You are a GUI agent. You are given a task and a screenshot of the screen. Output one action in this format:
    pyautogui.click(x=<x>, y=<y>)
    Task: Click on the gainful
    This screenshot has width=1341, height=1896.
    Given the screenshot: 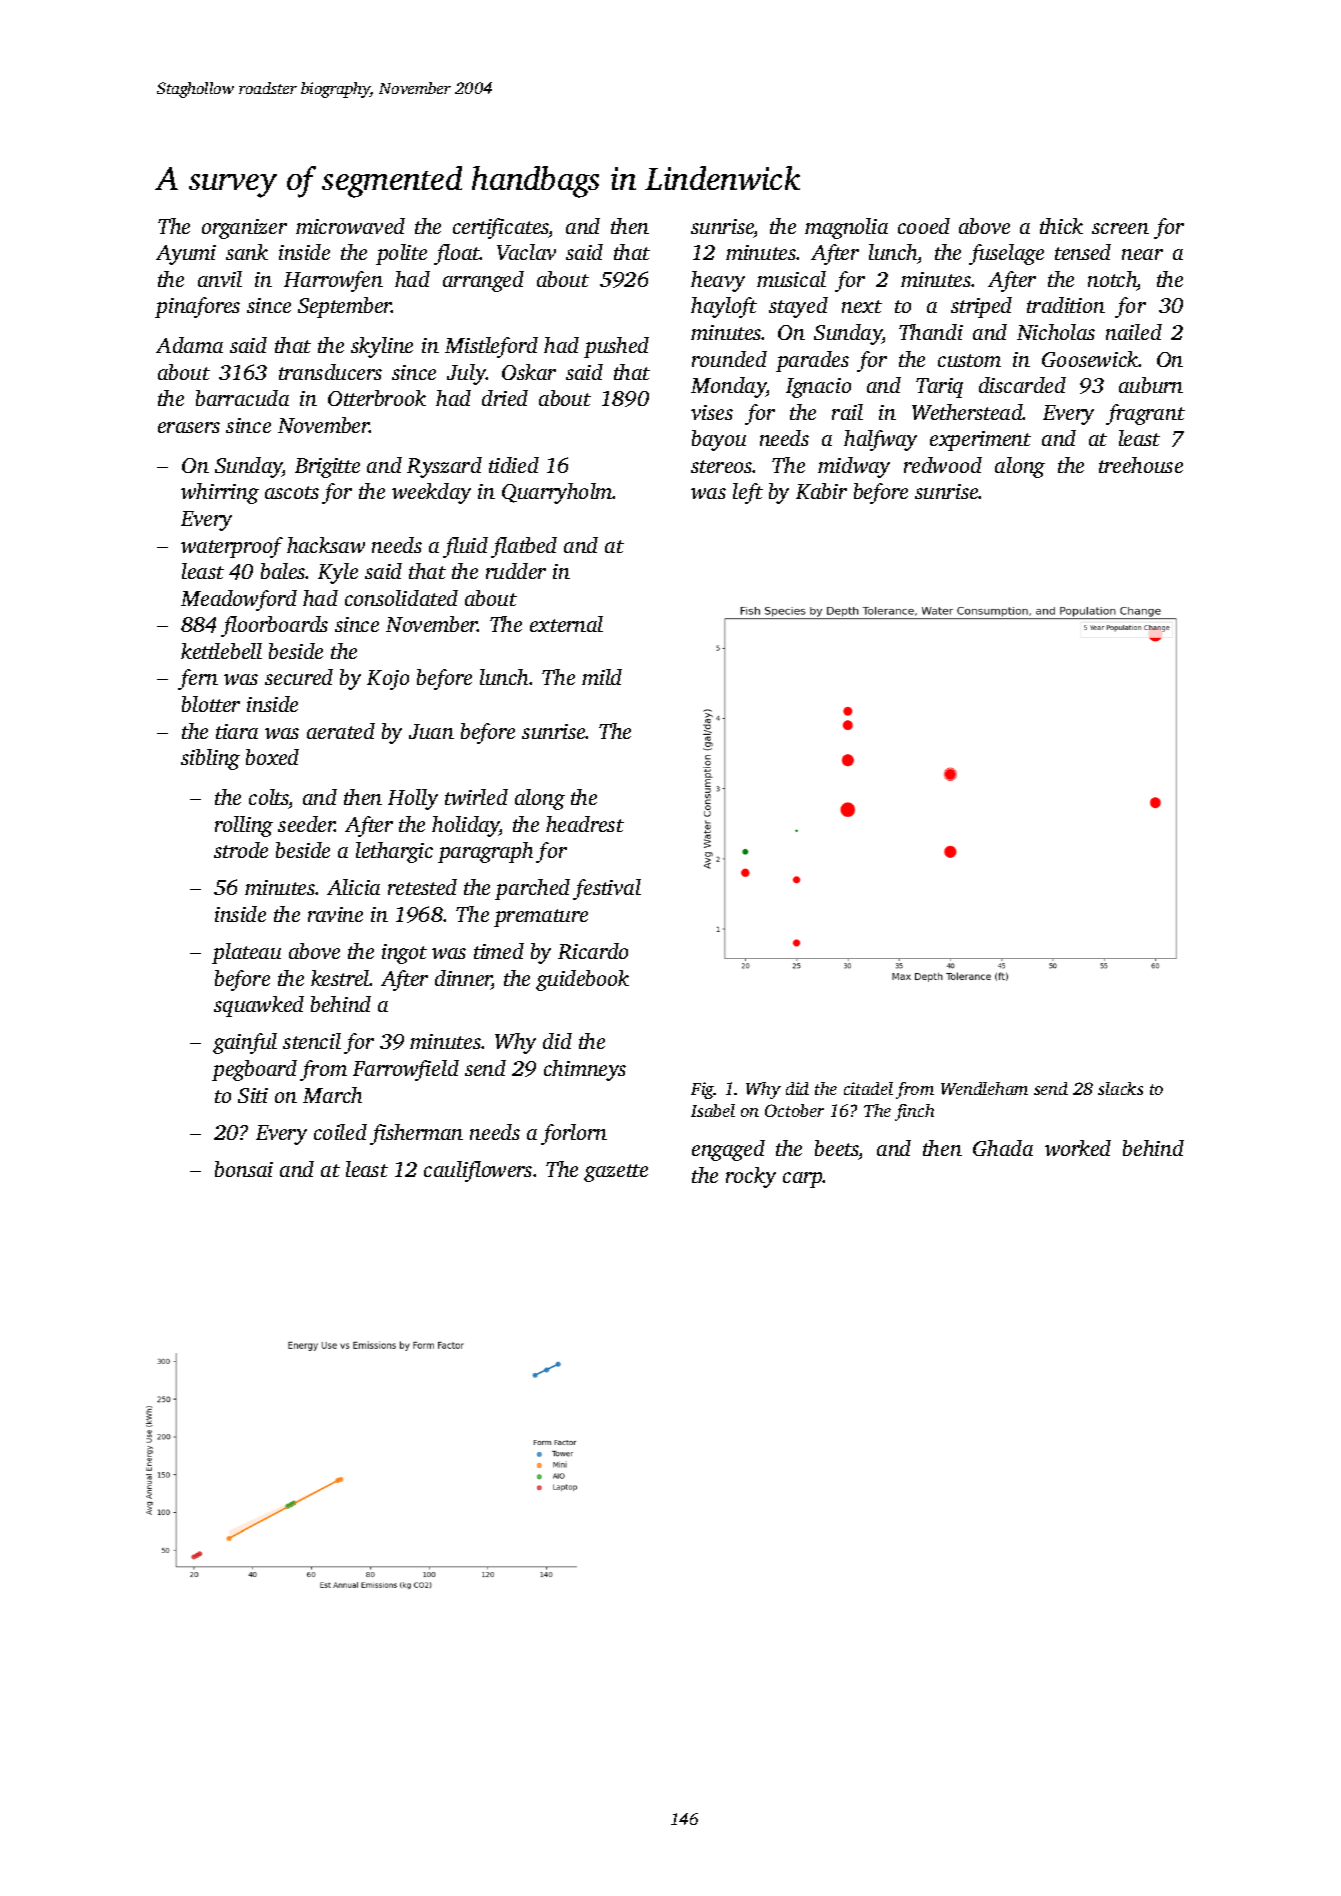 What is the action you would take?
    pyautogui.click(x=245, y=1043)
